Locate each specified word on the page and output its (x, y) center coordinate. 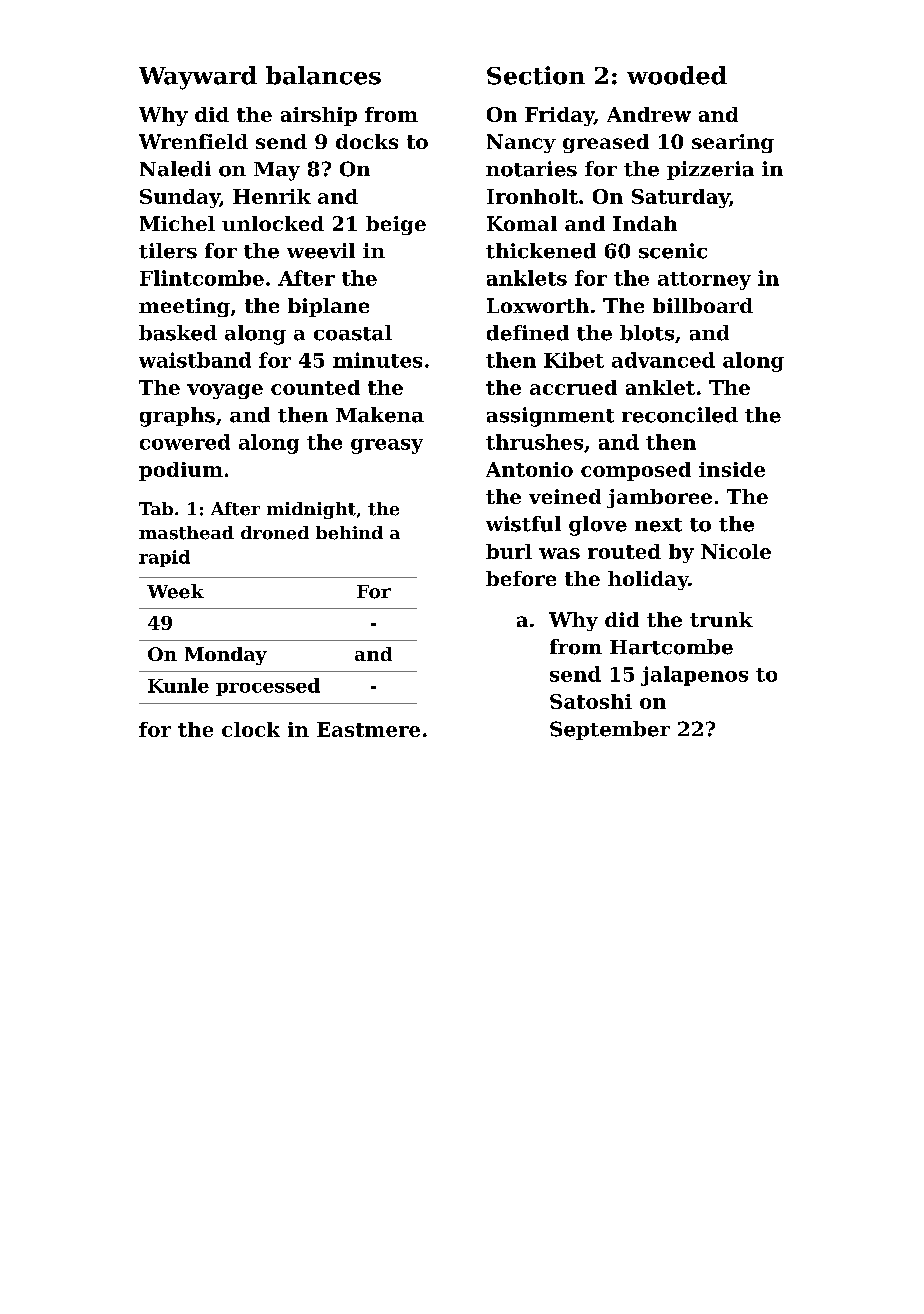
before (521, 578)
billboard (703, 305)
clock (251, 729)
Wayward (198, 78)
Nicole (736, 551)
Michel (177, 223)
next (658, 525)
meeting (184, 307)
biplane (328, 307)
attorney (704, 281)
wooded (677, 75)
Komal (522, 223)
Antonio (529, 469)
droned (275, 533)
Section (536, 75)
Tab (156, 508)
